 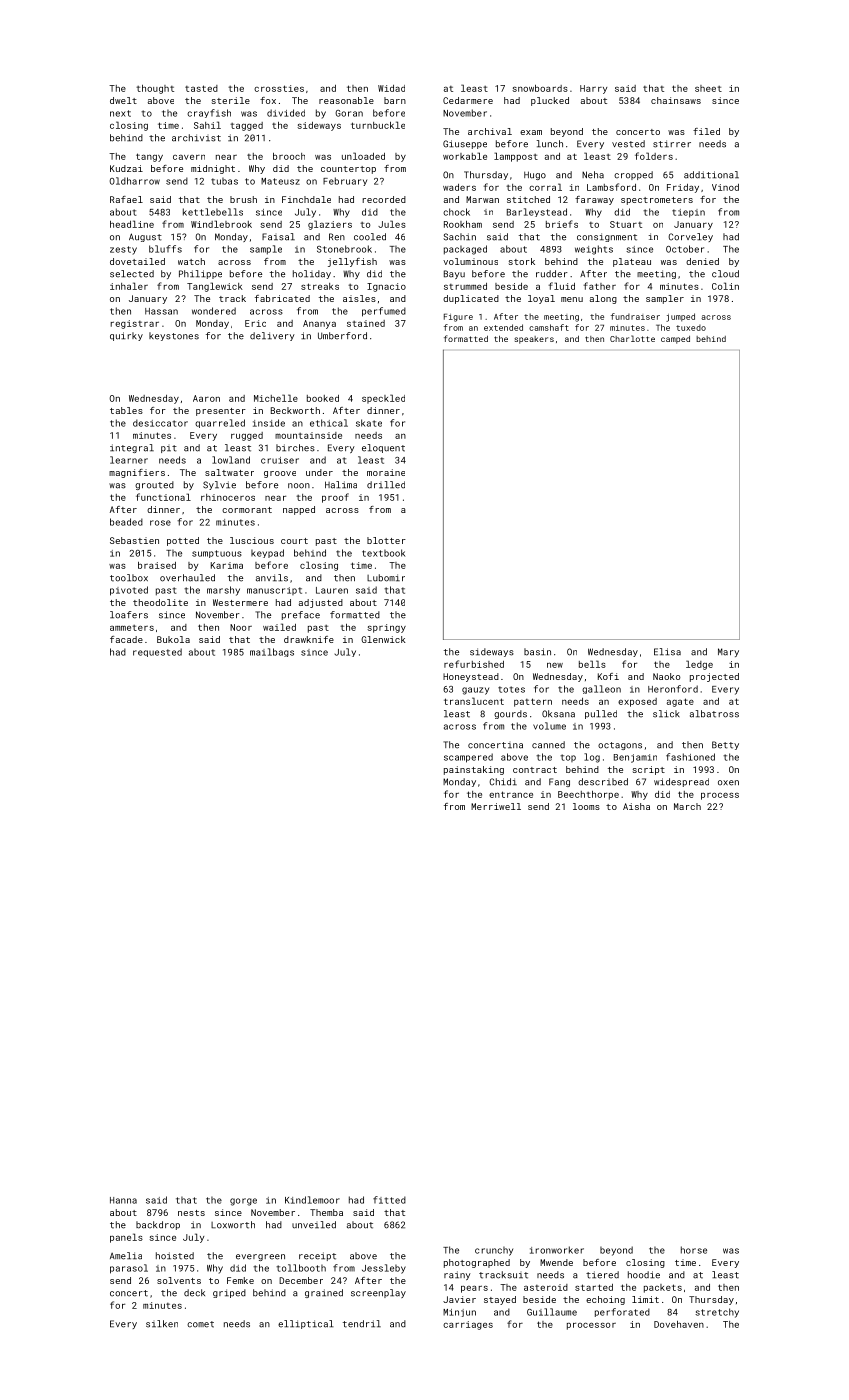 What do you see at coordinates (386, 472) in the image?
I see `moraine` at bounding box center [386, 472].
